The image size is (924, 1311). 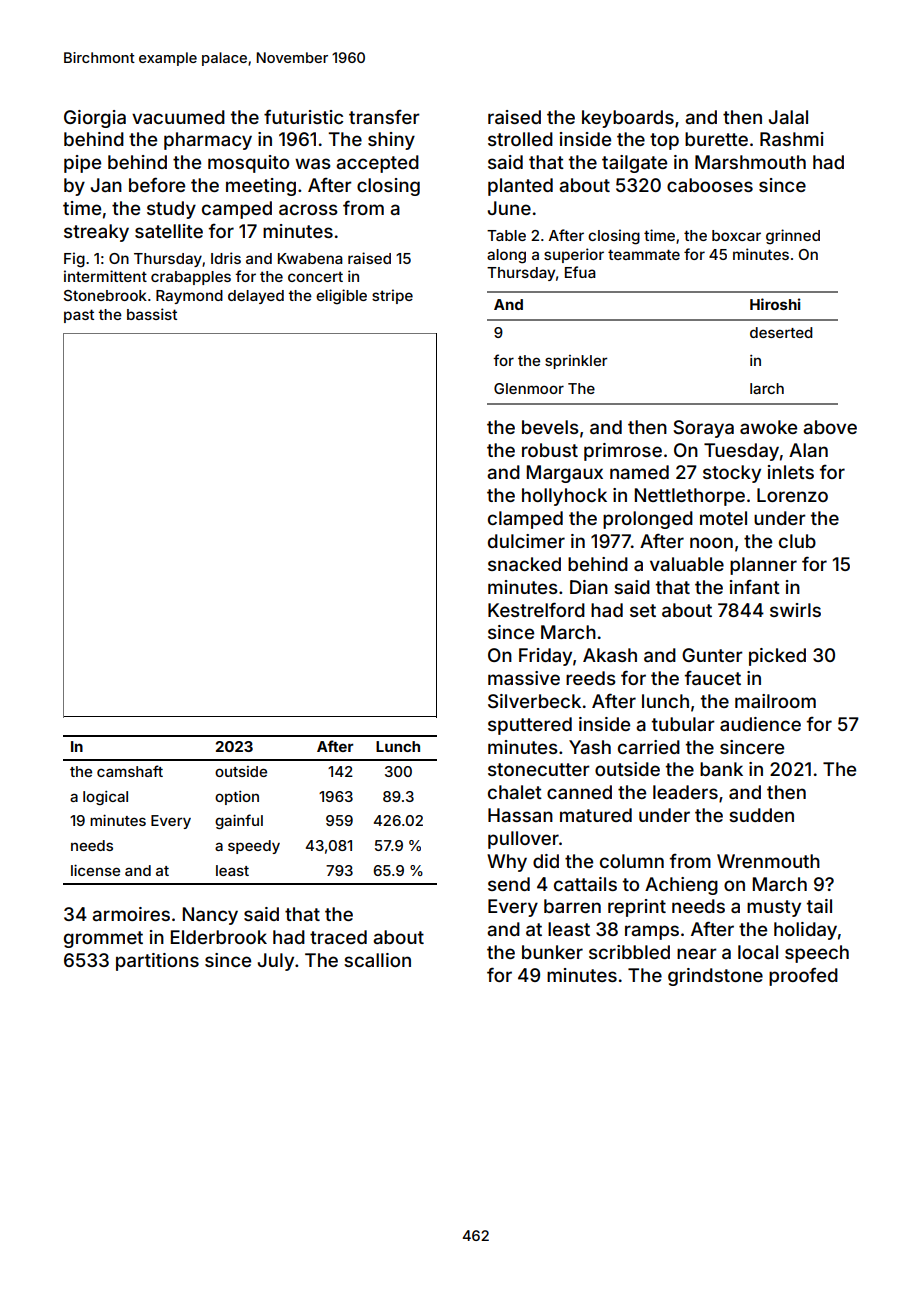 What do you see at coordinates (685, 792) in the screenshot?
I see `leaders` at bounding box center [685, 792].
